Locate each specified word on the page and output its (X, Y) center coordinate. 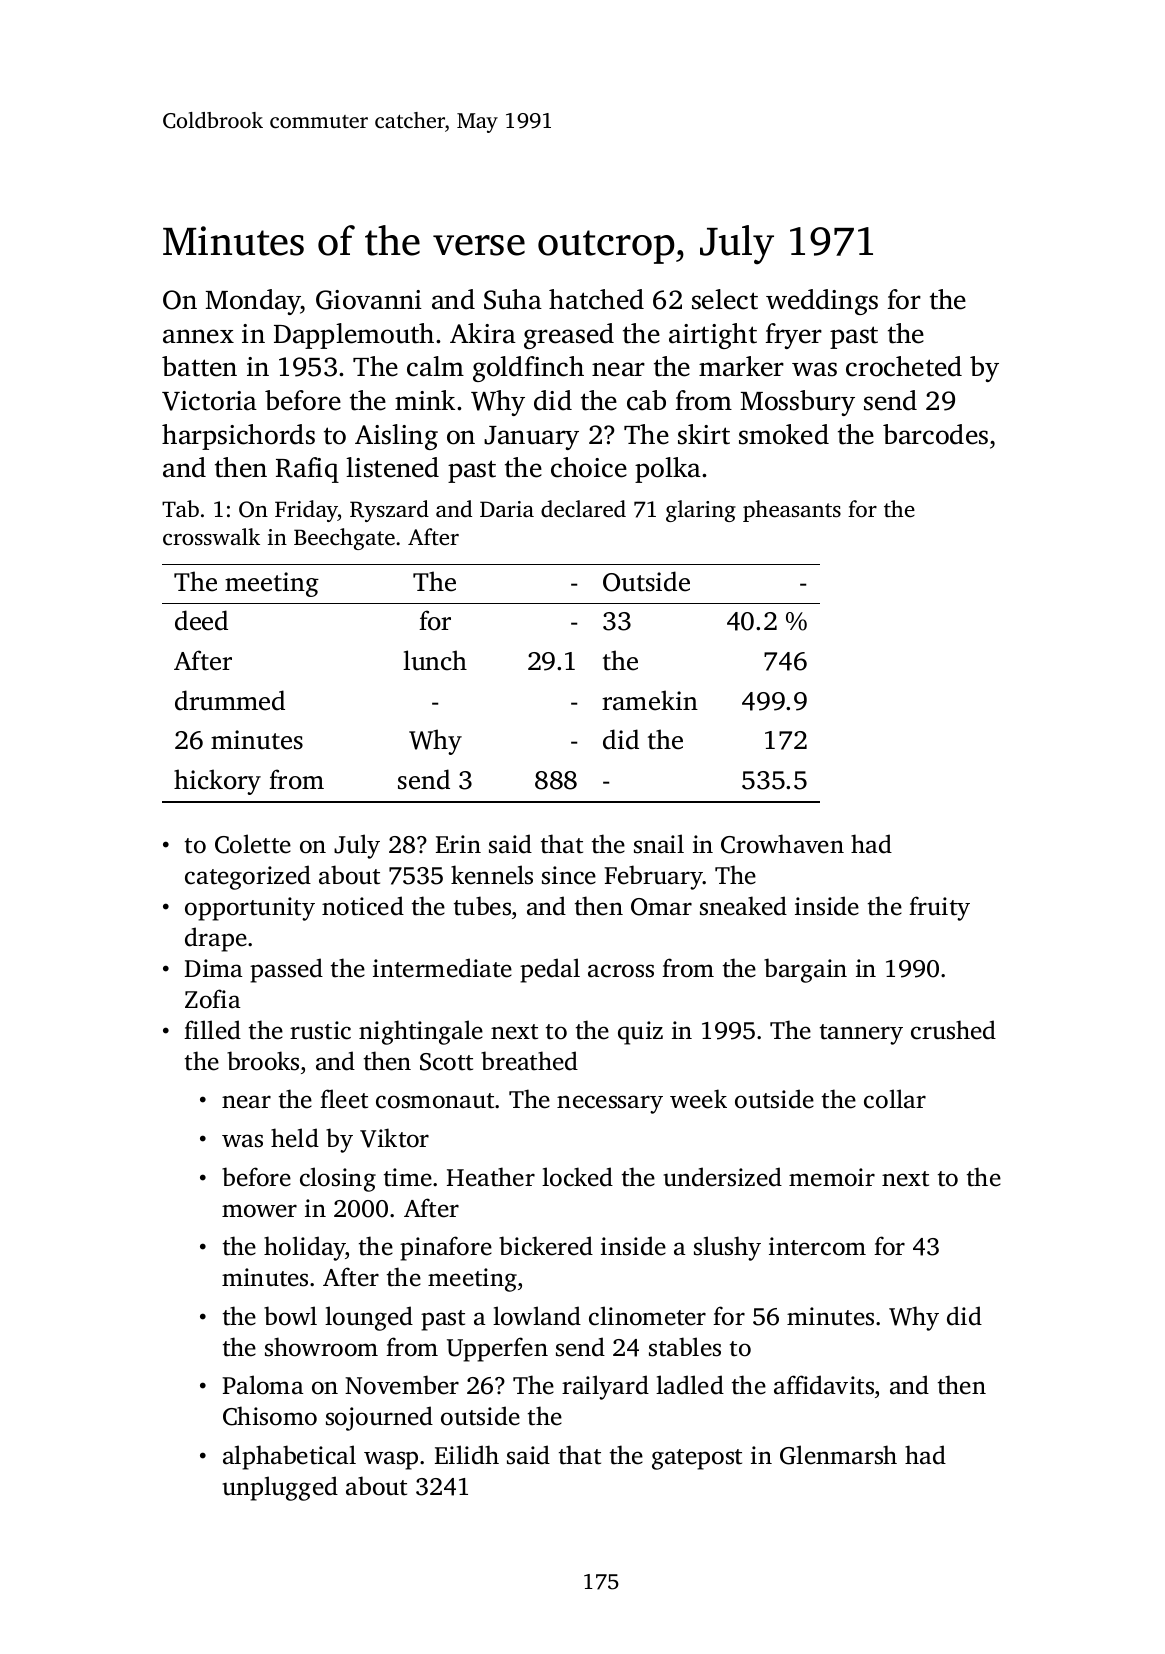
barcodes (935, 434)
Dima (214, 968)
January (531, 438)
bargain (805, 970)
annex (198, 336)
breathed (529, 1061)
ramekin (650, 700)
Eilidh (467, 1455)
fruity (939, 908)
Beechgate (344, 539)
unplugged (280, 1488)
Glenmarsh (838, 1455)
